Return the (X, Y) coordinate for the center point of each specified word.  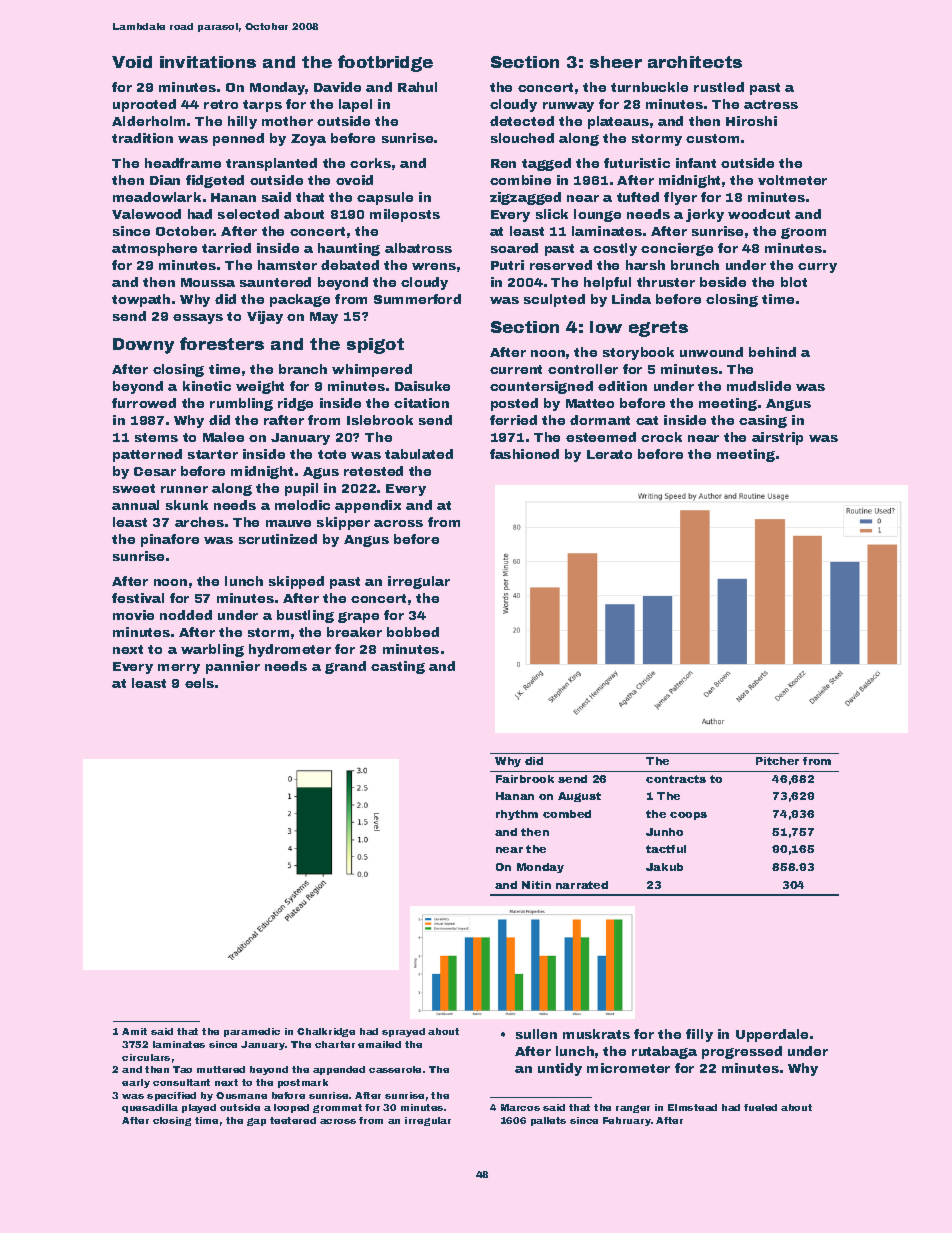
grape (358, 617)
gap (256, 1122)
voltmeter (792, 180)
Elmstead (692, 1107)
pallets (548, 1121)
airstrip (777, 438)
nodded (186, 615)
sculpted (554, 300)
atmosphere (154, 249)
